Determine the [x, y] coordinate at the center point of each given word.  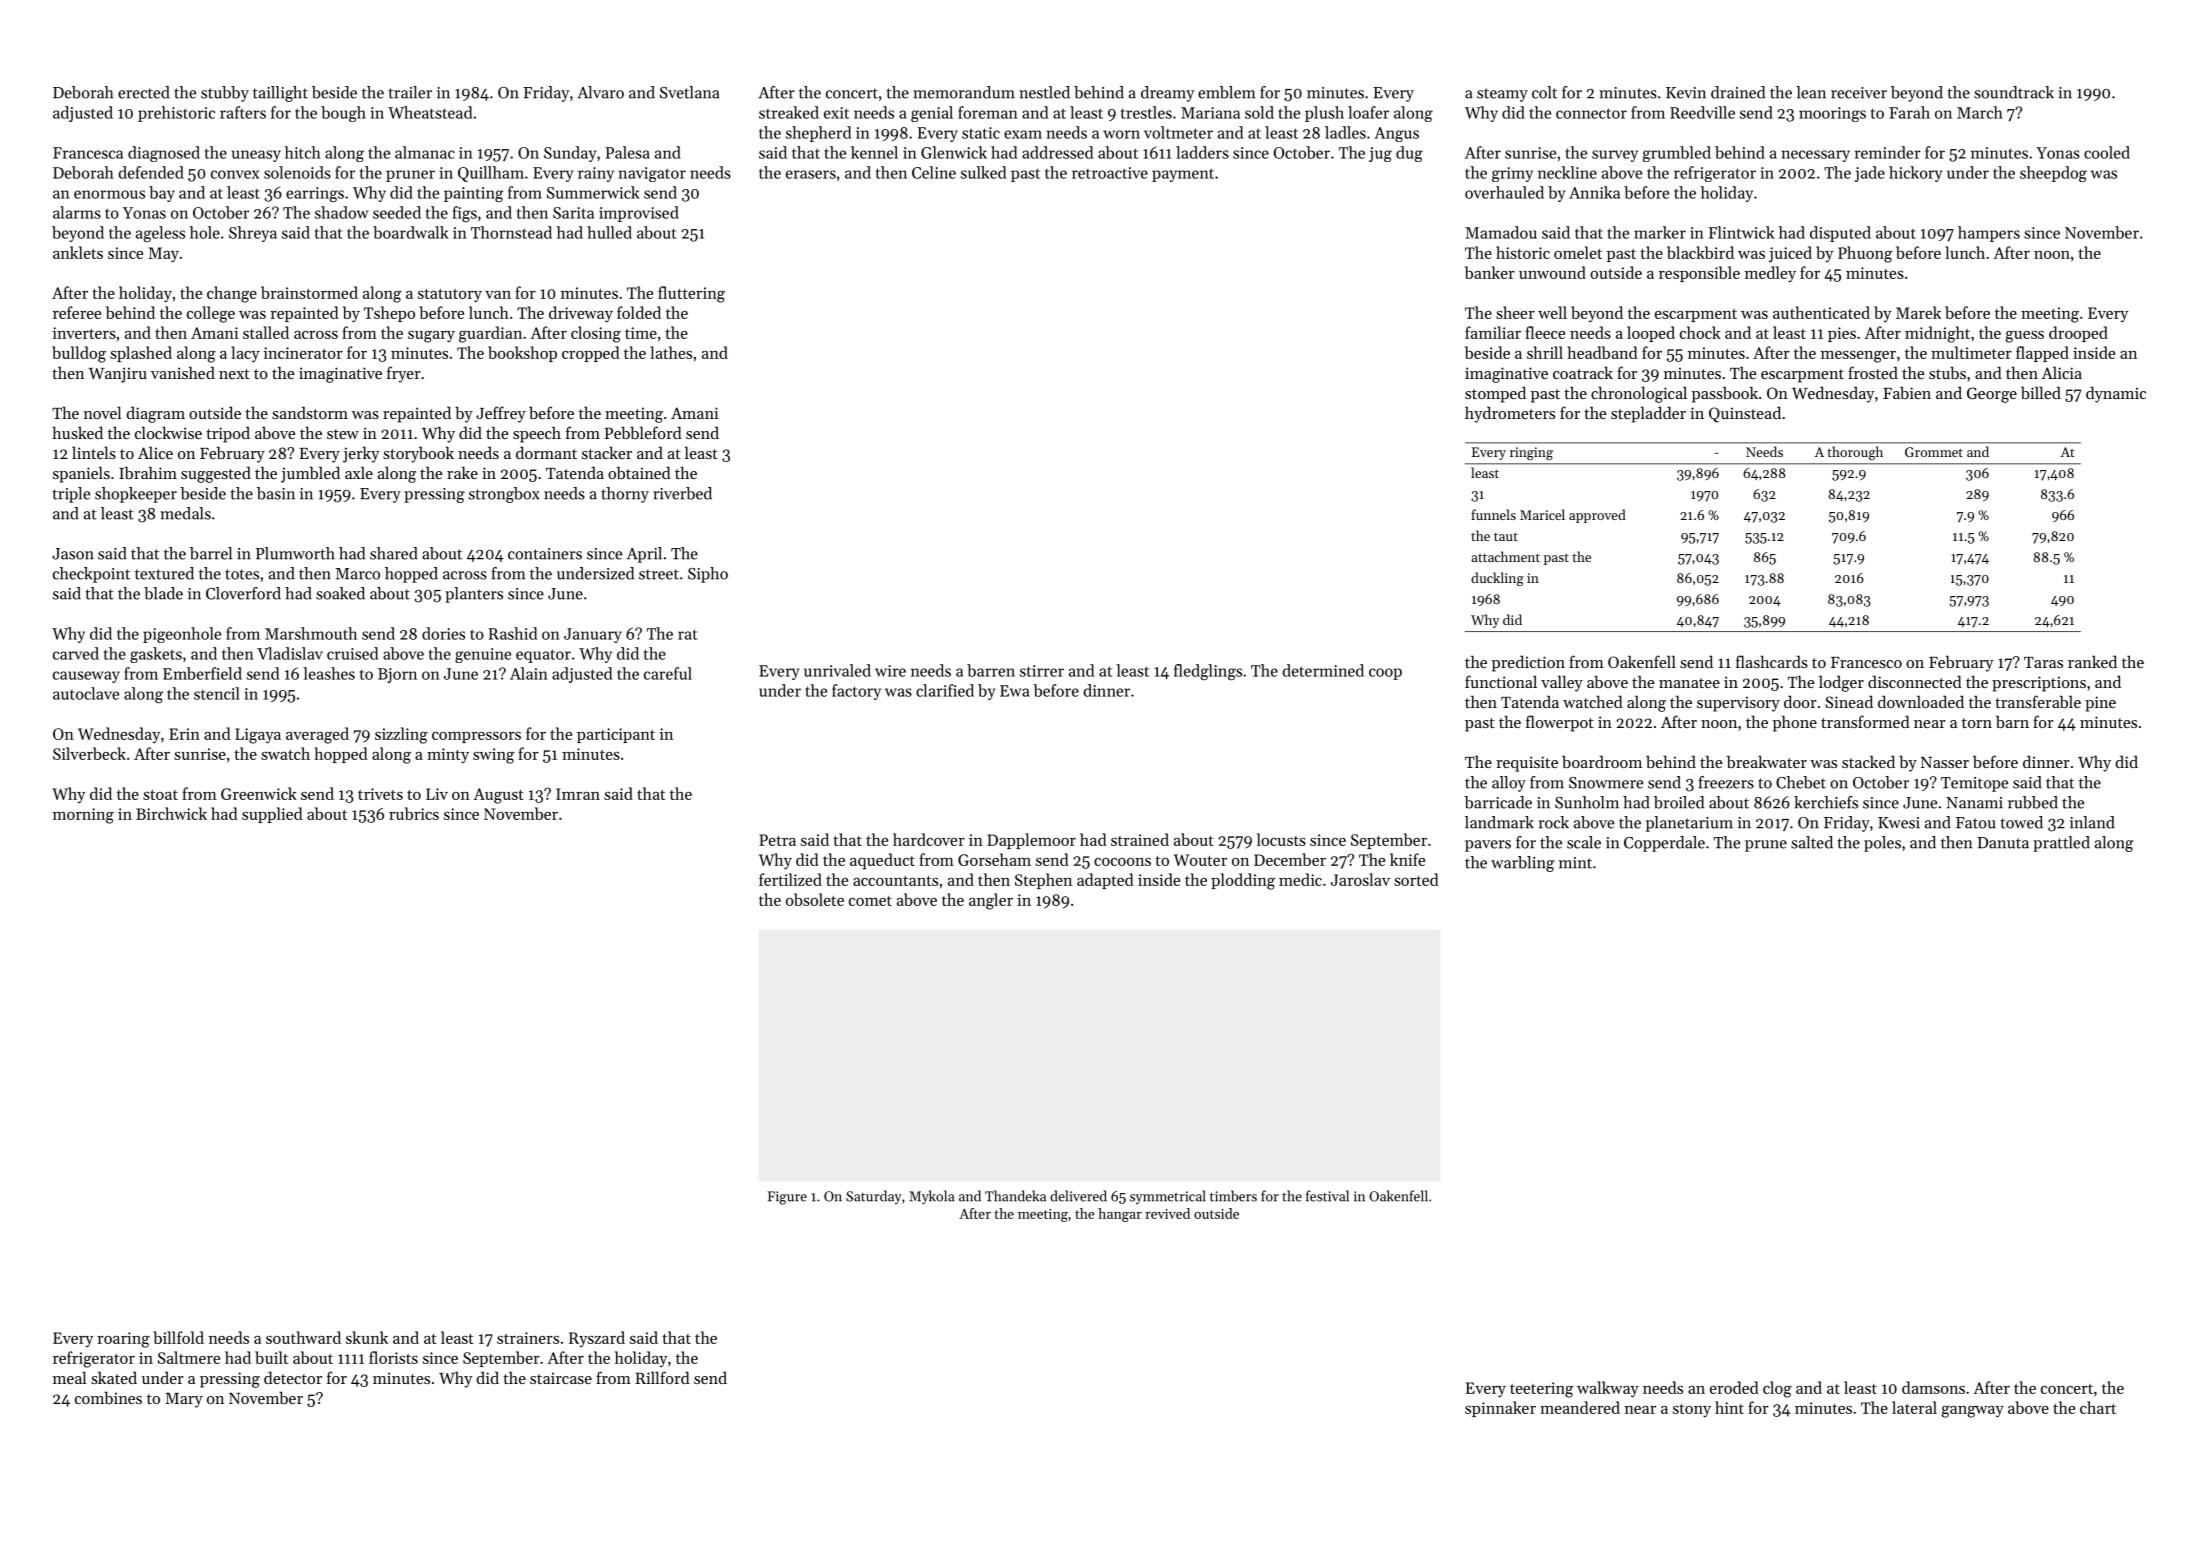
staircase [561, 1378]
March [1980, 112]
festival [1327, 1196]
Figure [787, 1198]
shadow [341, 212]
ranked [2092, 661]
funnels [1493, 514]
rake [462, 472]
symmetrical [1168, 1197]
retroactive [1110, 173]
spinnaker [1500, 1409]
